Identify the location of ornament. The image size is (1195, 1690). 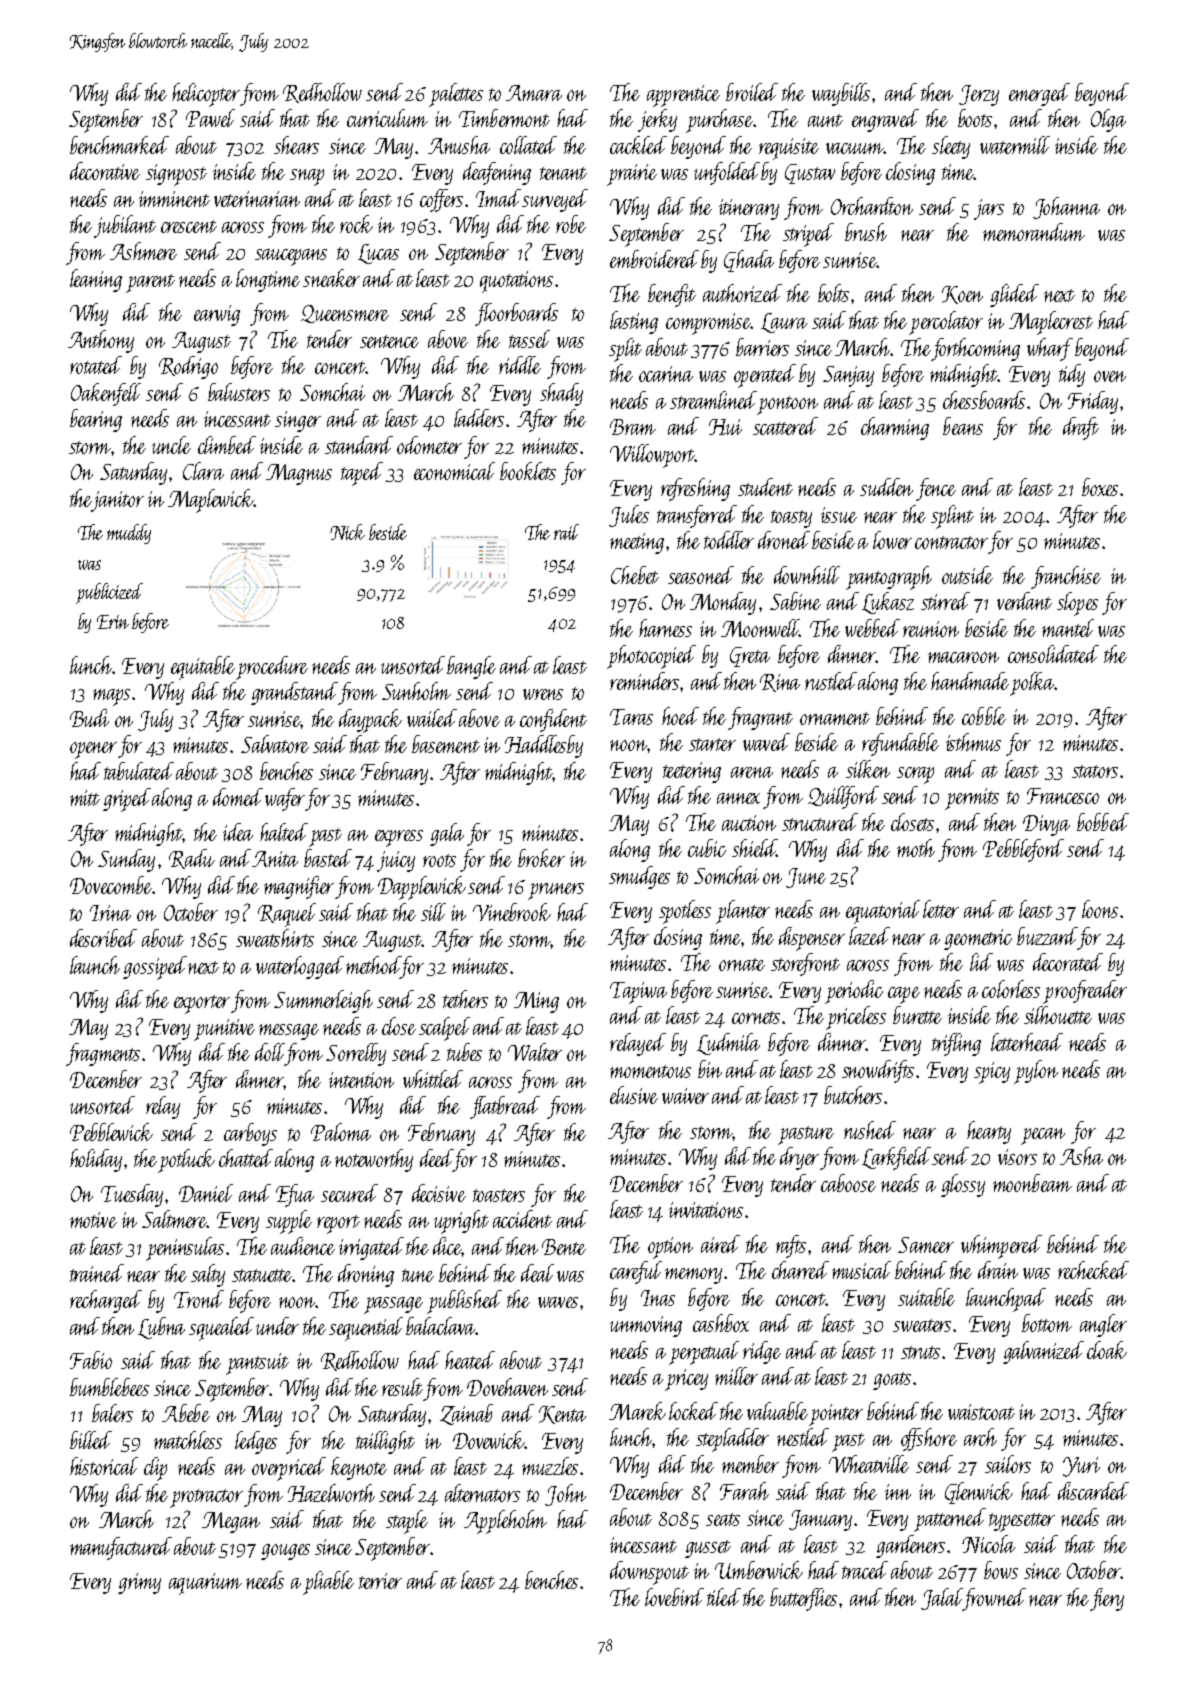
(835, 718).
